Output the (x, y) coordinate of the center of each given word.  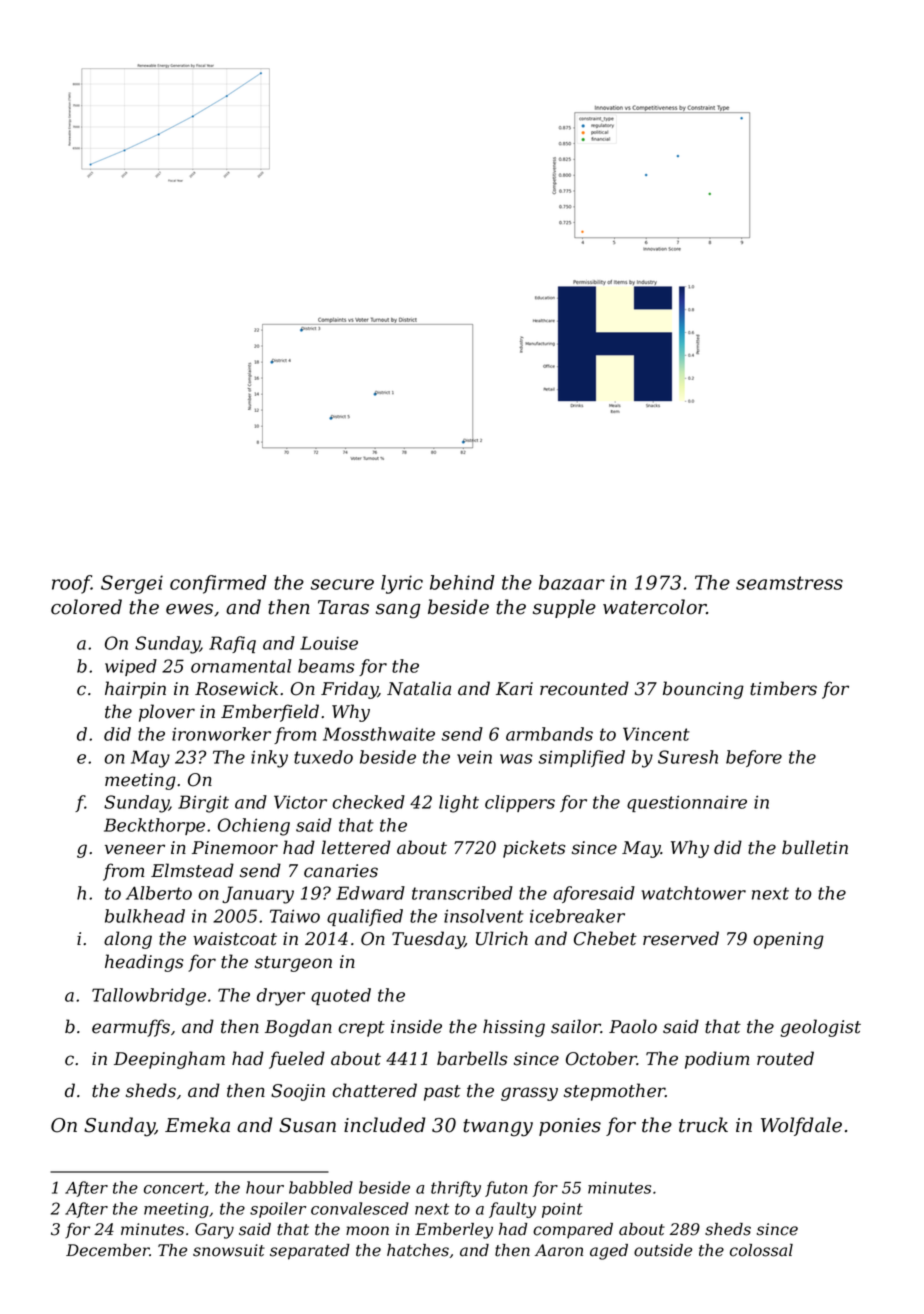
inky (269, 759)
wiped (131, 667)
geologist (820, 1028)
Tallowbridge (149, 997)
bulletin (815, 847)
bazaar (572, 582)
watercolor (655, 607)
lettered (356, 847)
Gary (214, 1231)
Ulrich (502, 938)
